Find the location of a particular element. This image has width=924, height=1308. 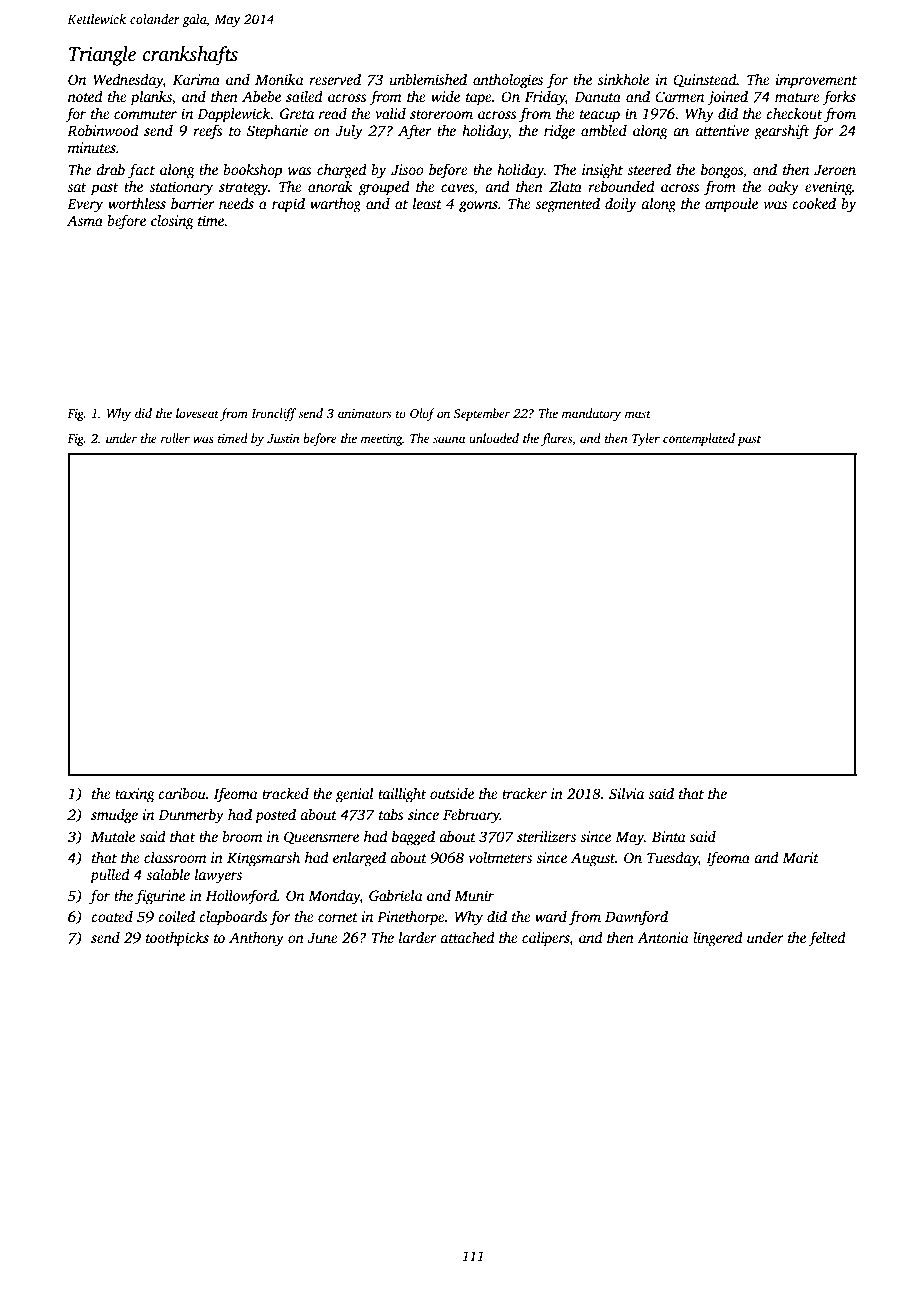

loveseat is located at coordinates (197, 413).
